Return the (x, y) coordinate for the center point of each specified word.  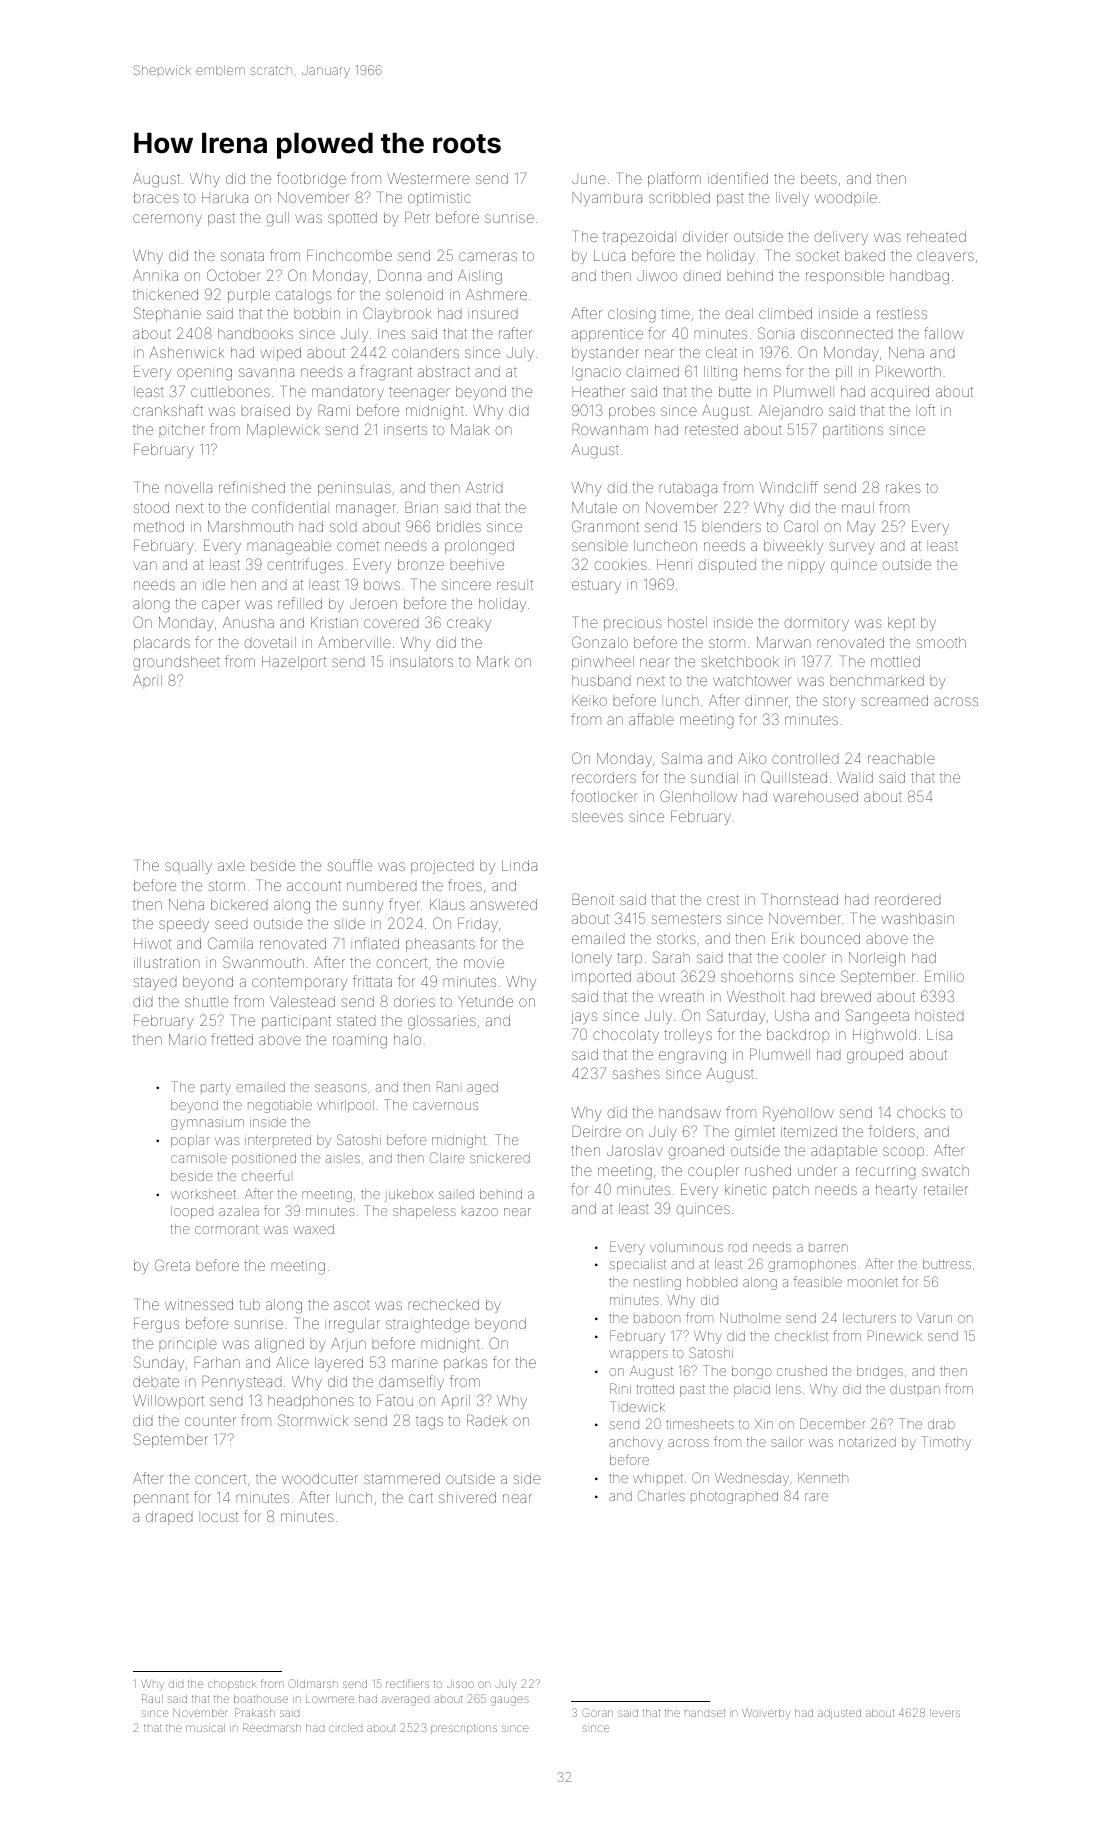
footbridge (311, 180)
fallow (944, 333)
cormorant (226, 1229)
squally (188, 867)
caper (221, 606)
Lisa (939, 1034)
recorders (604, 777)
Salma (682, 758)
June (589, 179)
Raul (152, 1698)
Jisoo (460, 1684)
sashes (636, 1073)
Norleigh (877, 959)
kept (901, 624)
